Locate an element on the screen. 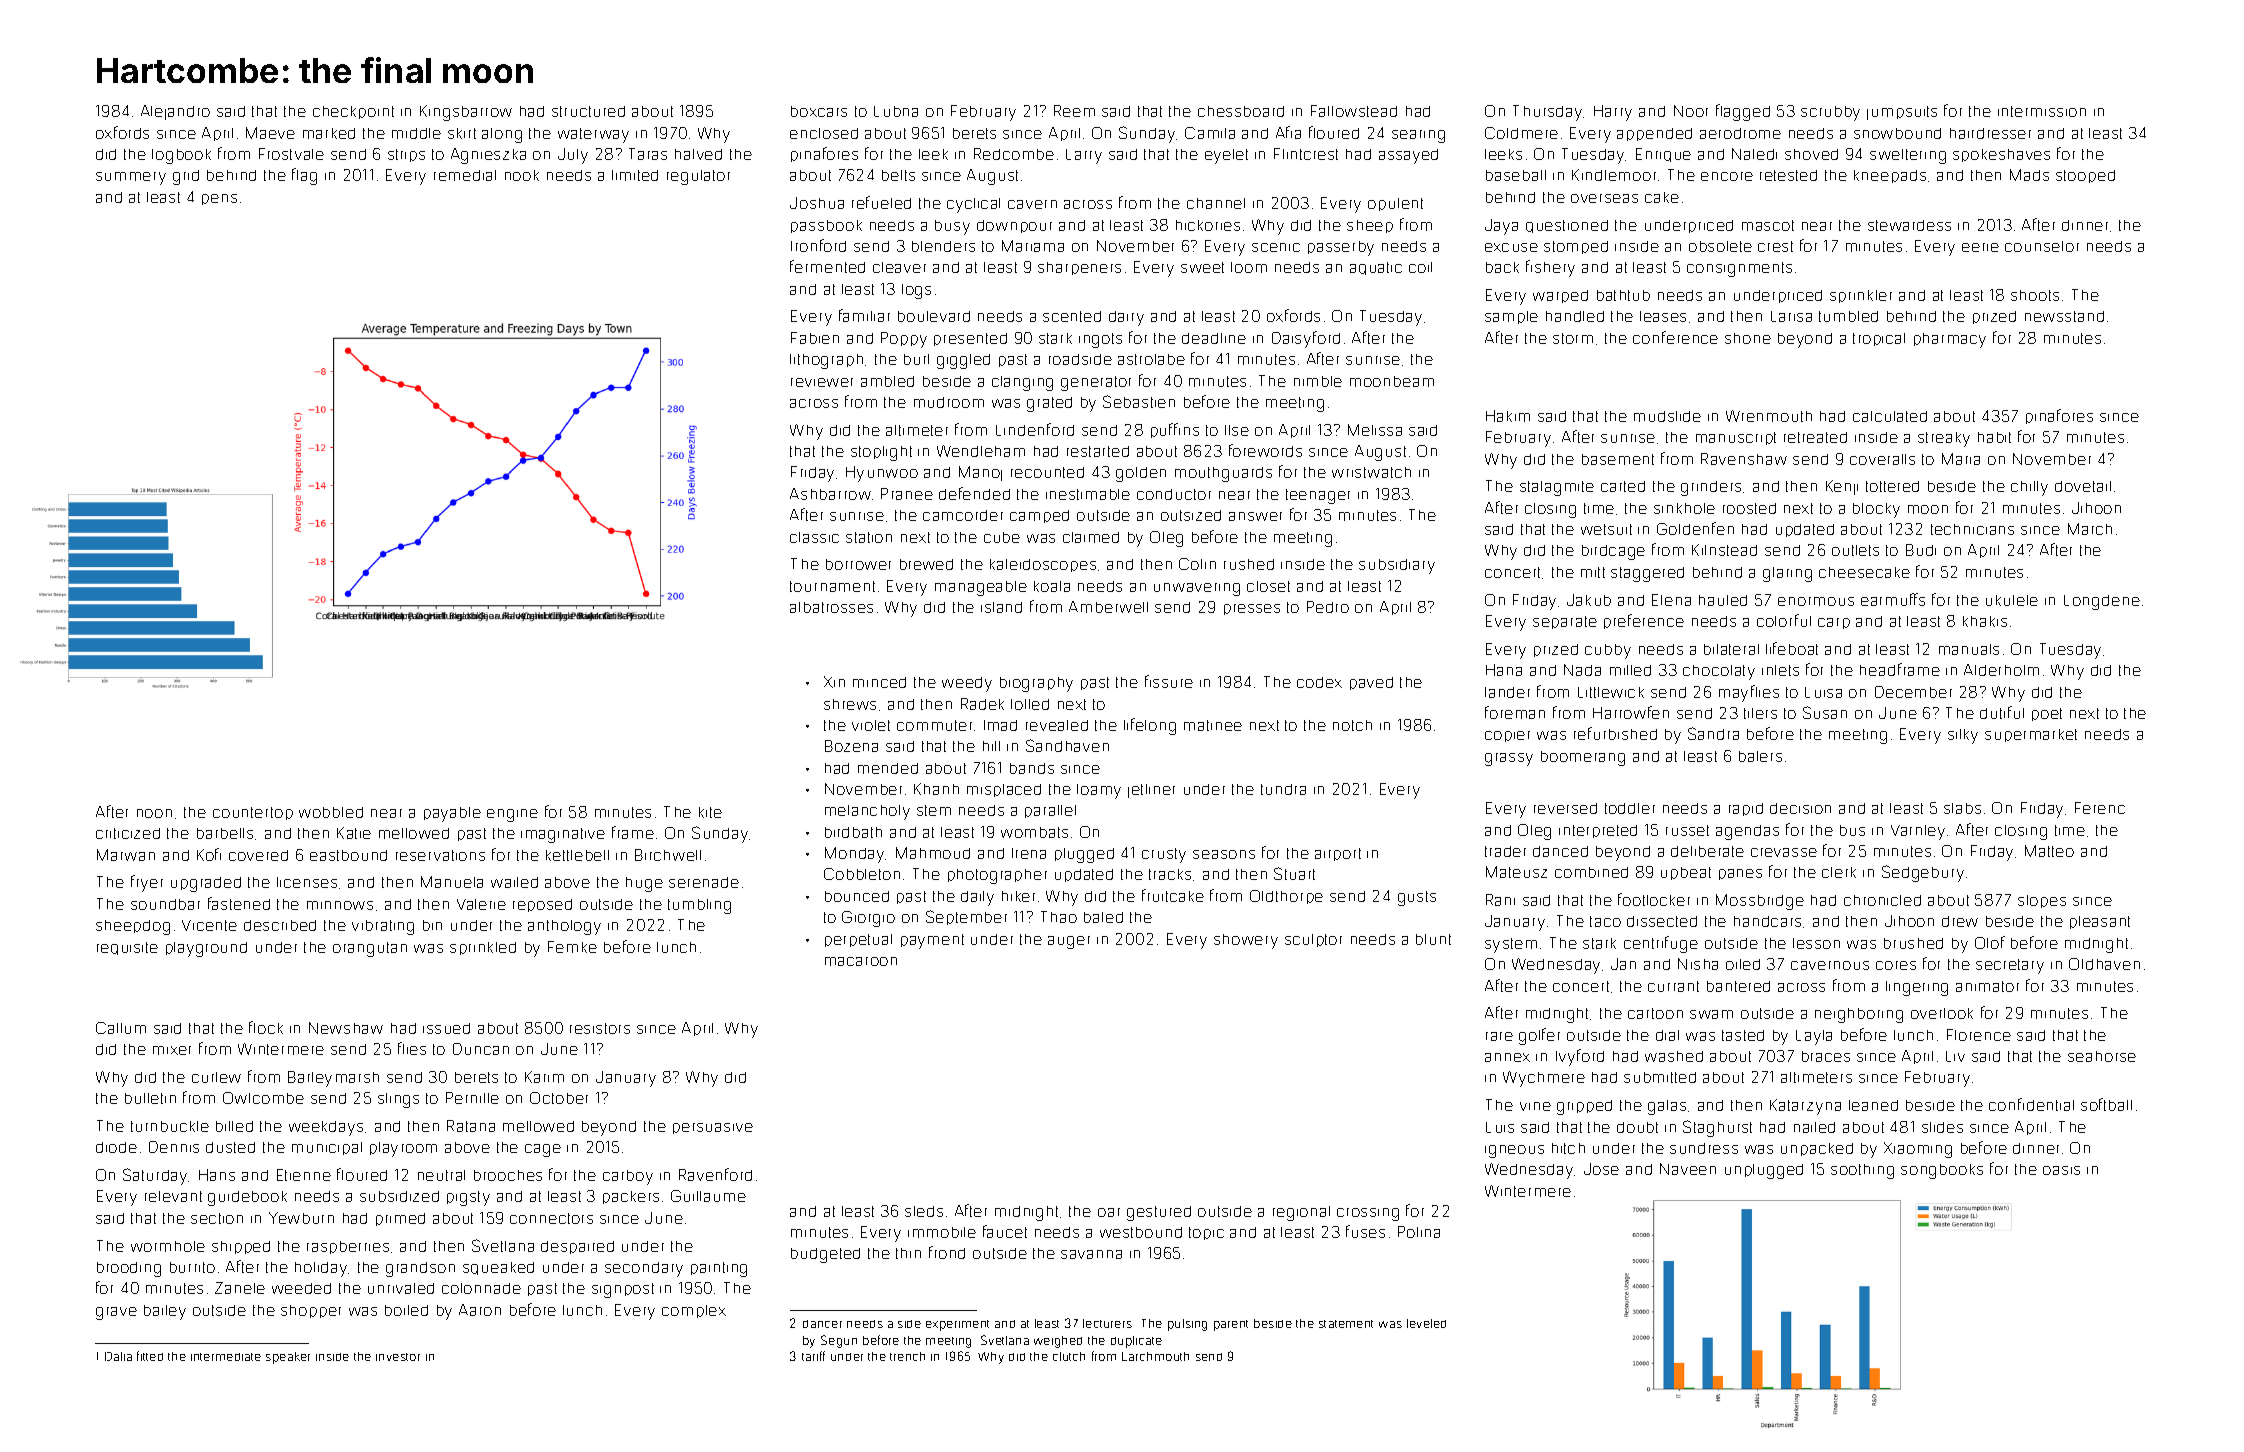 Image resolution: width=2244 pixels, height=1452 pixels. Alejandro is located at coordinates (175, 112).
